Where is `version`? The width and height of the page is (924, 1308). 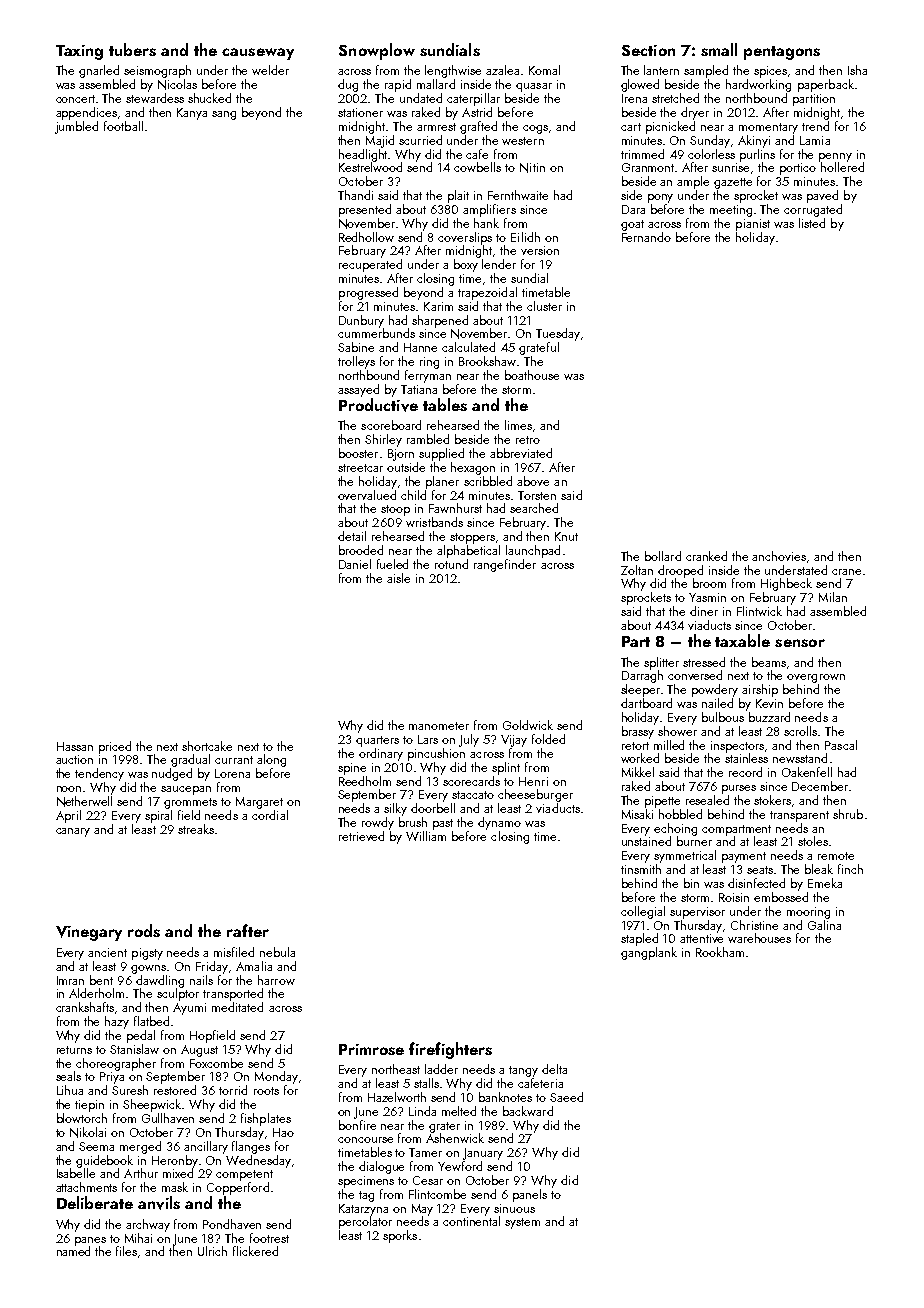
version is located at coordinates (540, 250).
